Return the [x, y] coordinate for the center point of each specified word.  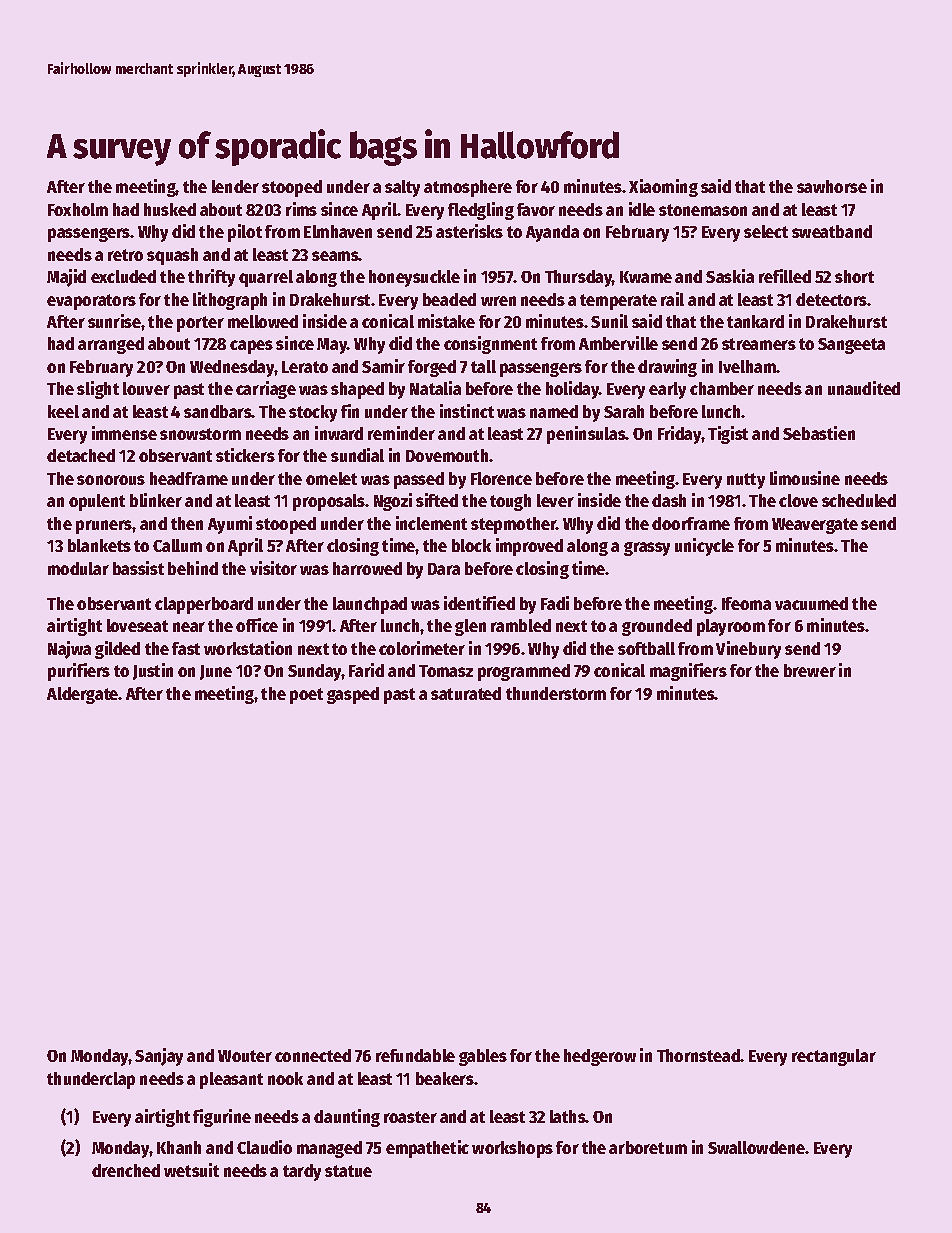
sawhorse [832, 186]
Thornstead [698, 1055]
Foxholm [78, 209]
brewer [810, 670]
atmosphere [468, 188]
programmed [524, 672]
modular [78, 568]
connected [313, 1055]
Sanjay [159, 1057]
